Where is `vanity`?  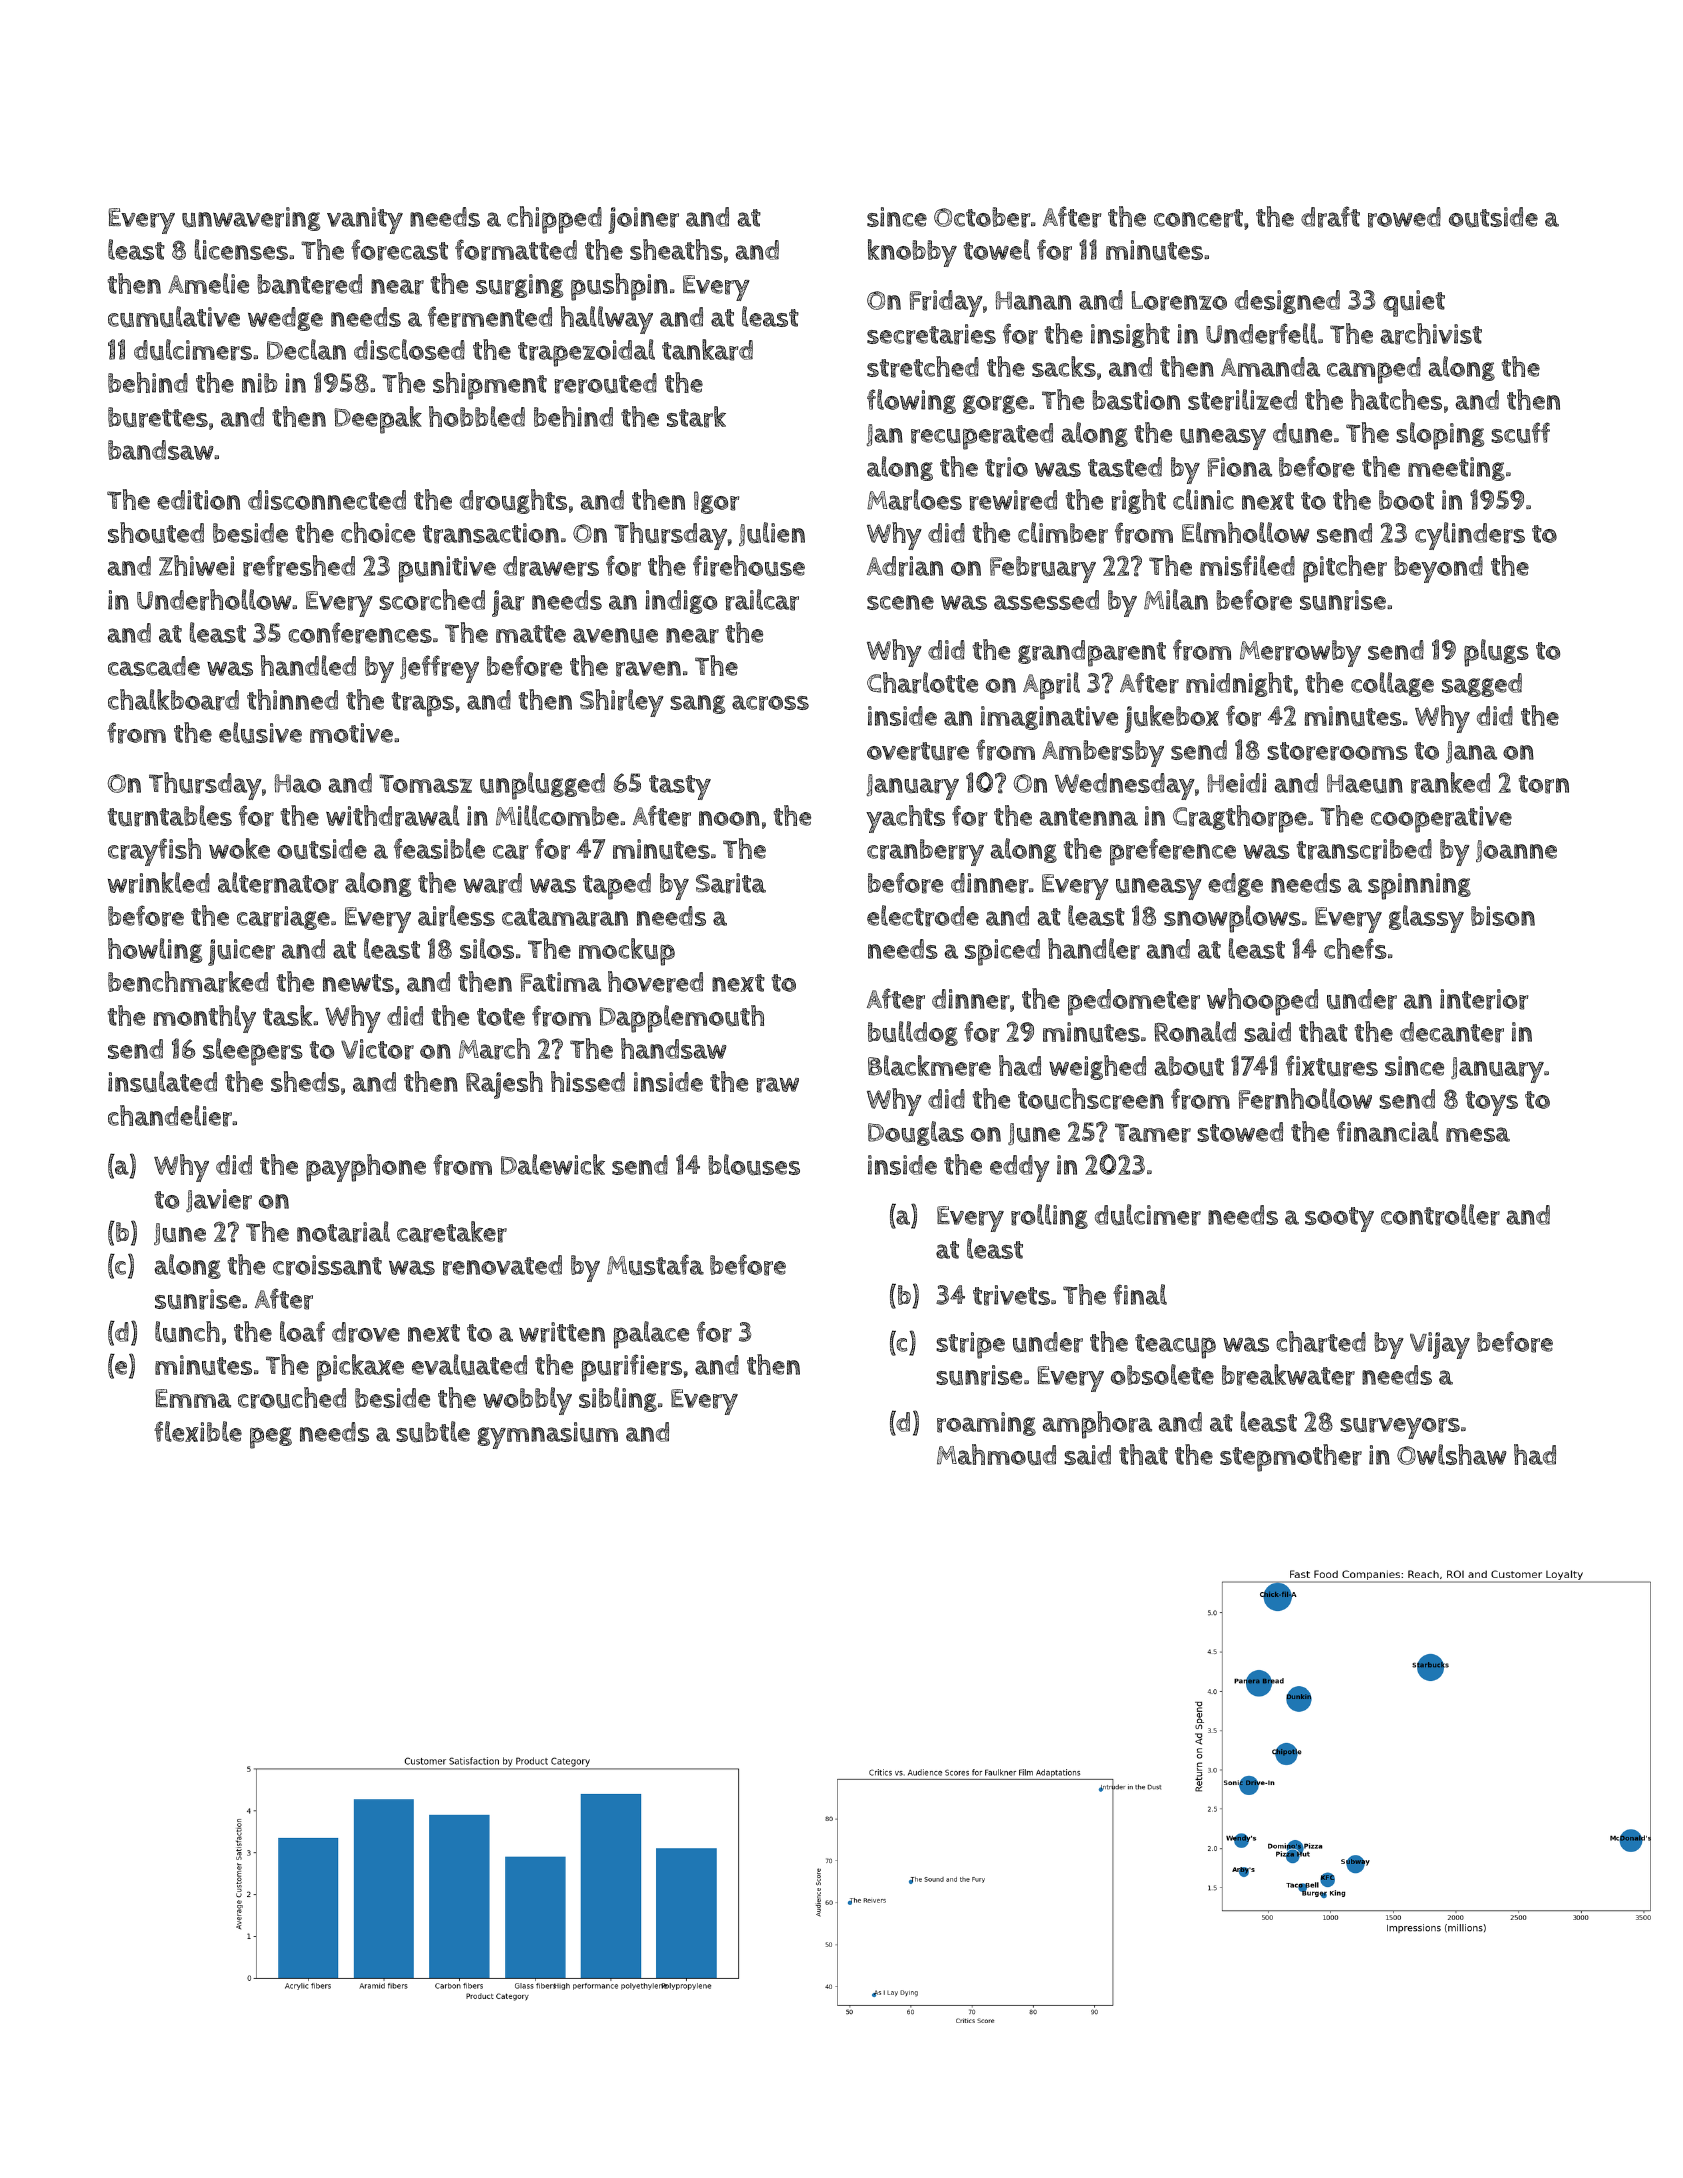 vanity is located at coordinates (365, 220).
